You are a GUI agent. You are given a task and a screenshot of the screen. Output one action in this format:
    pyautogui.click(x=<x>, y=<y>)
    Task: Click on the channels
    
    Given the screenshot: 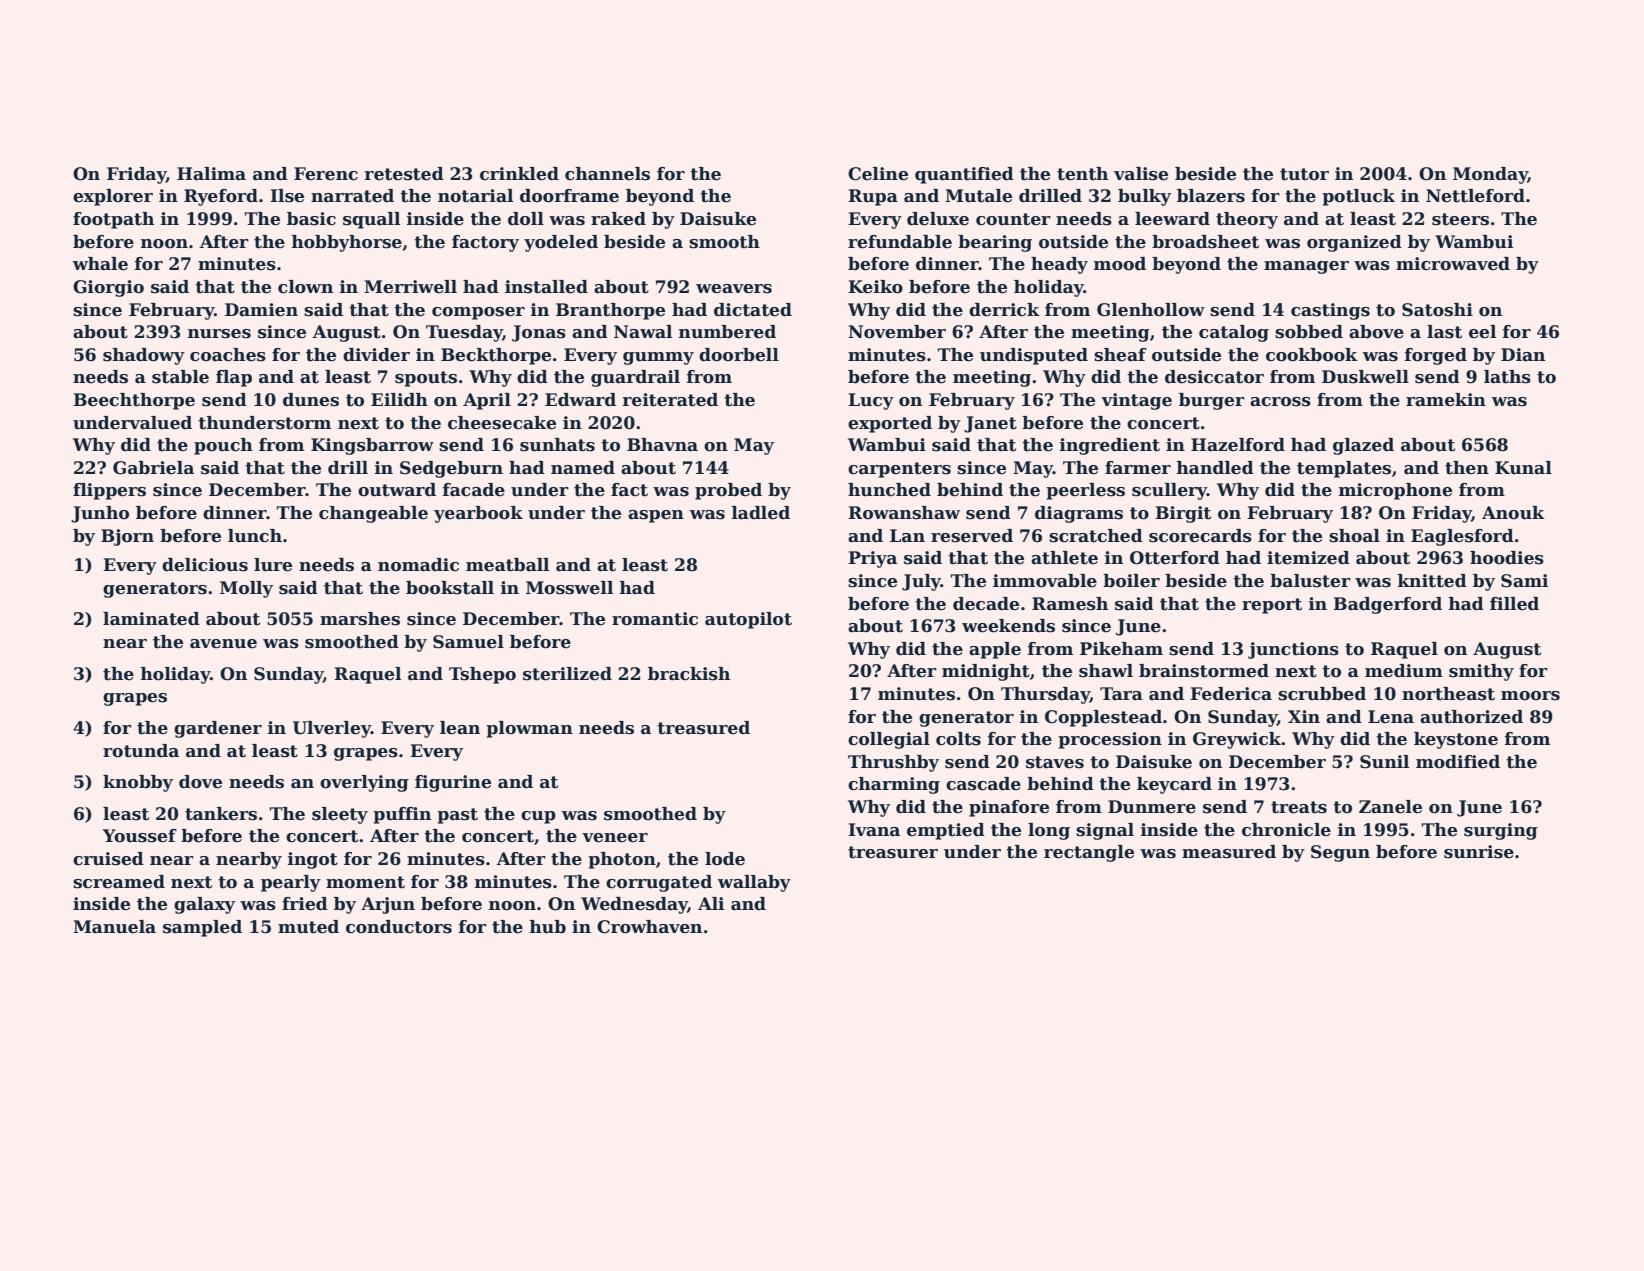 What is the action you would take?
    pyautogui.click(x=607, y=174)
